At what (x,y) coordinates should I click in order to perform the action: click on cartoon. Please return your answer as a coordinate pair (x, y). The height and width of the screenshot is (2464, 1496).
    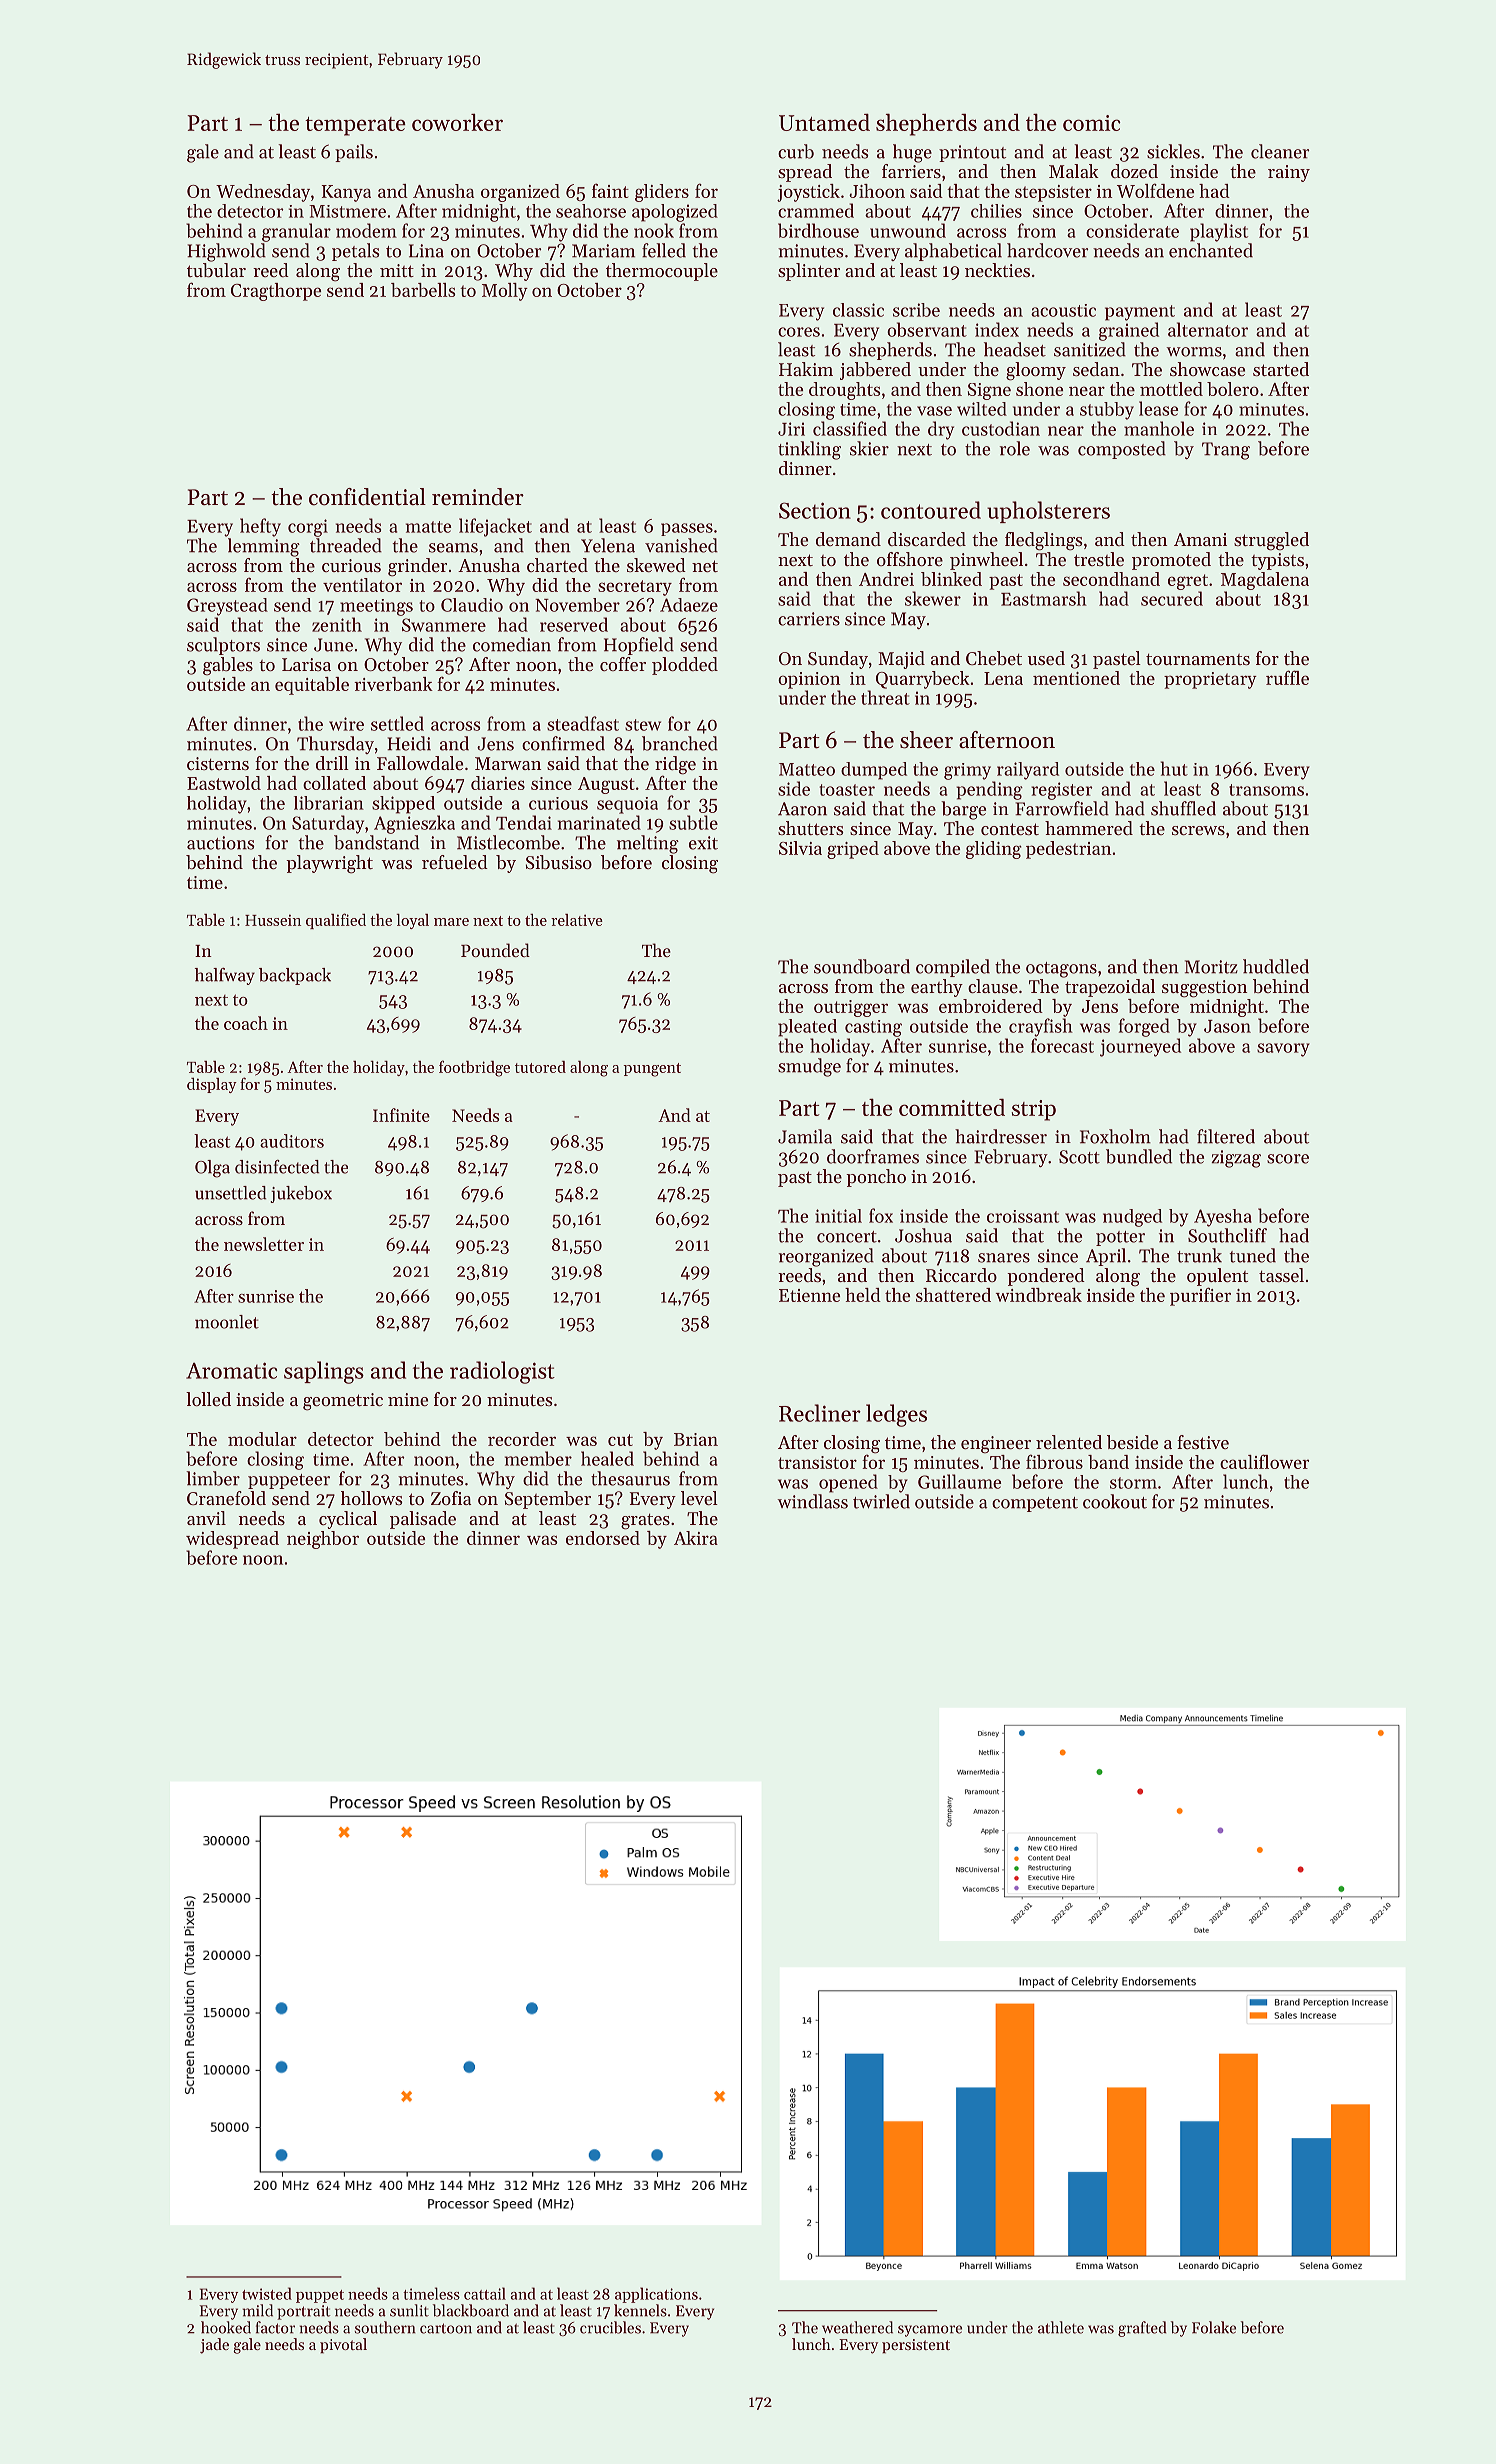
    Looking at the image, I should click on (446, 2328).
